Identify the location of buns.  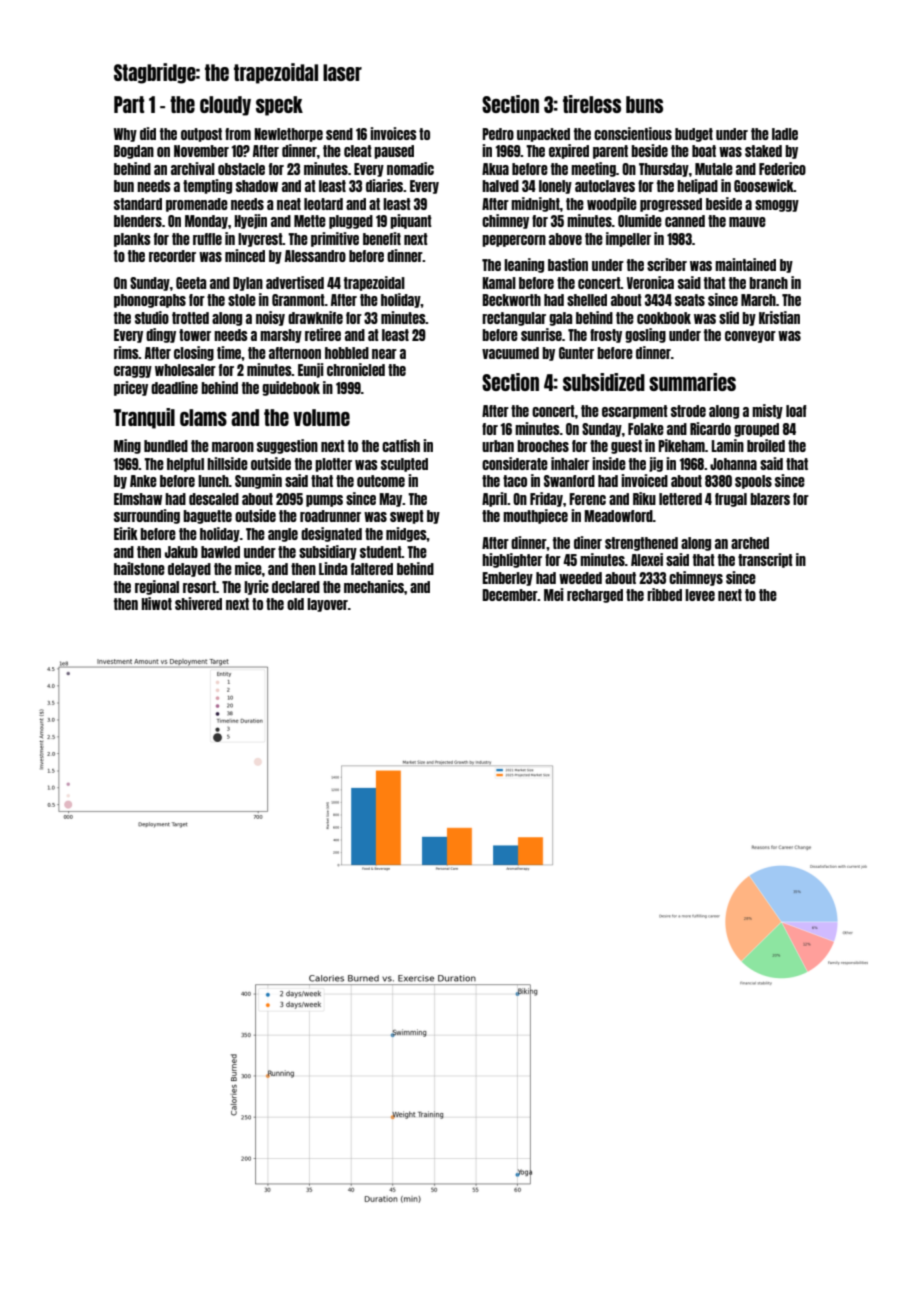
(644, 104).
